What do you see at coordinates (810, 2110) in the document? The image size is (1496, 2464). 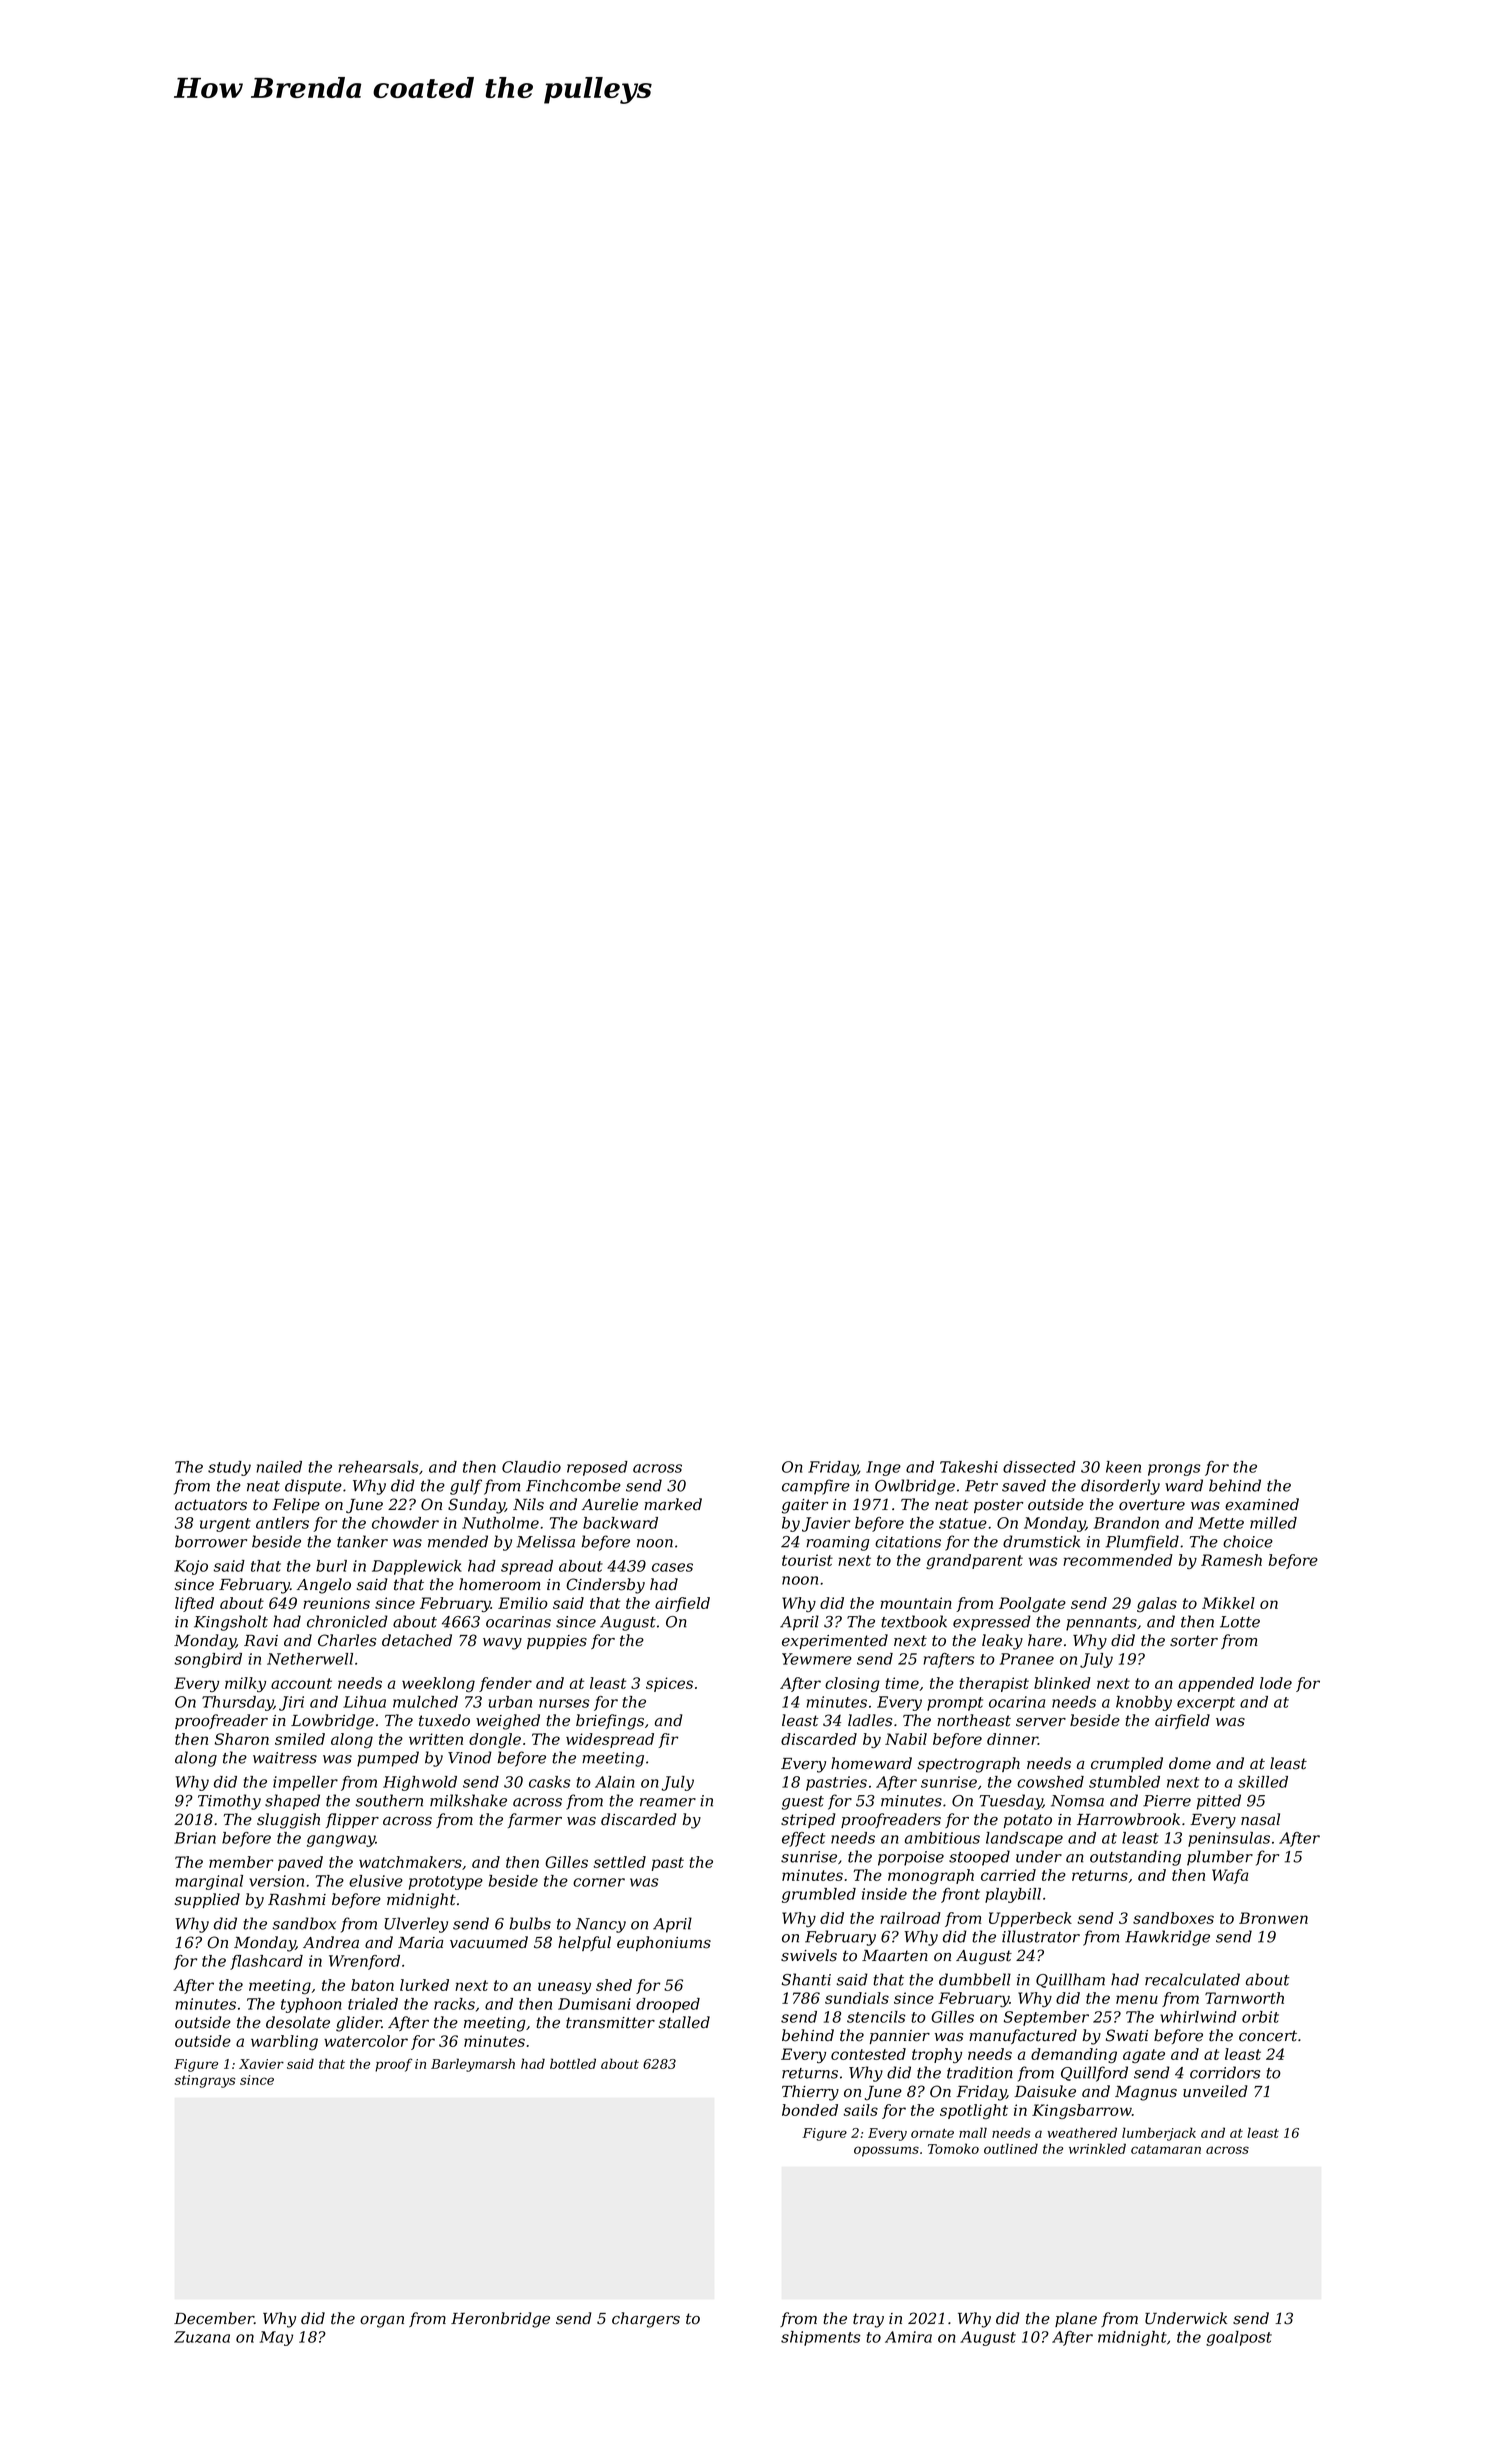 I see `bonded` at bounding box center [810, 2110].
